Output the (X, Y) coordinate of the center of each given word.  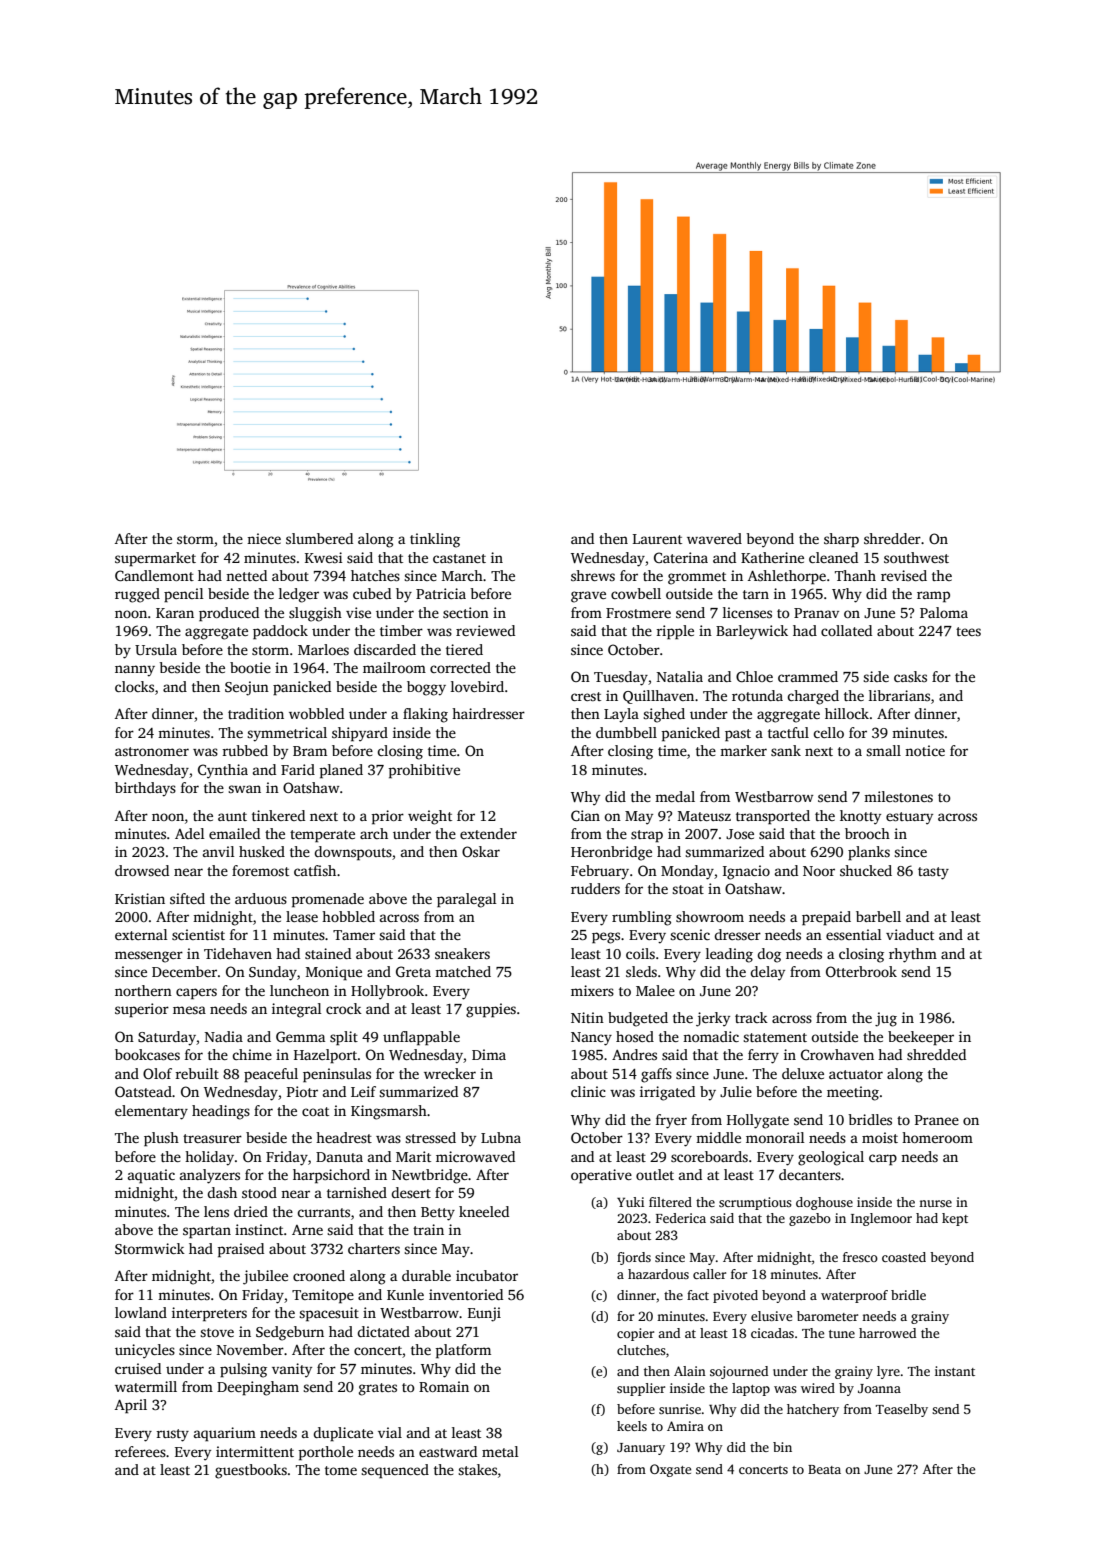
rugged (137, 595)
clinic (588, 1091)
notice (925, 750)
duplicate (343, 1434)
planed (341, 771)
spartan (207, 1232)
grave (588, 597)
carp (883, 1160)
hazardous (658, 1274)
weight (430, 817)
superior (142, 1010)
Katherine (772, 557)
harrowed (887, 1333)
